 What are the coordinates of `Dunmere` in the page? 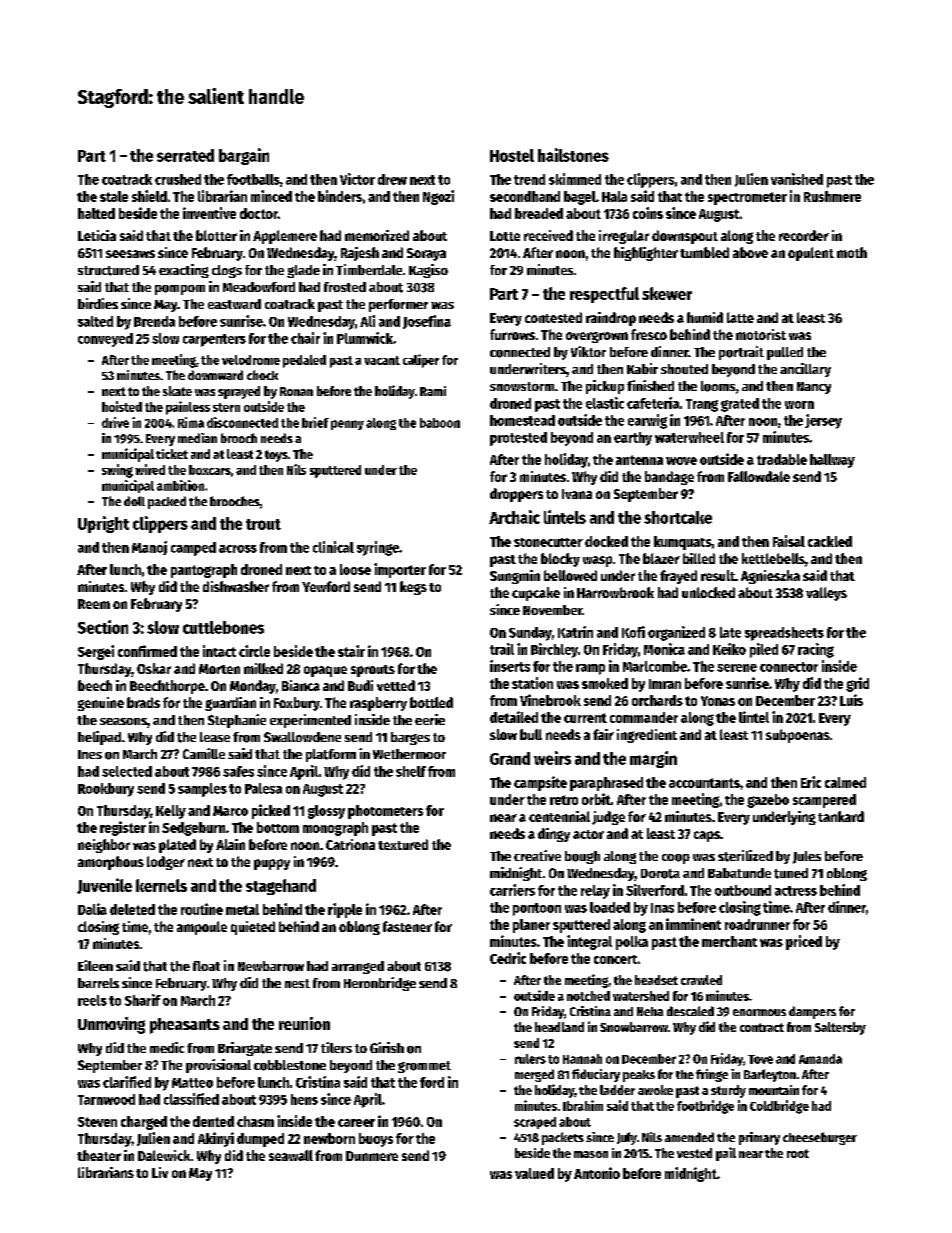 It's located at (372, 1156).
